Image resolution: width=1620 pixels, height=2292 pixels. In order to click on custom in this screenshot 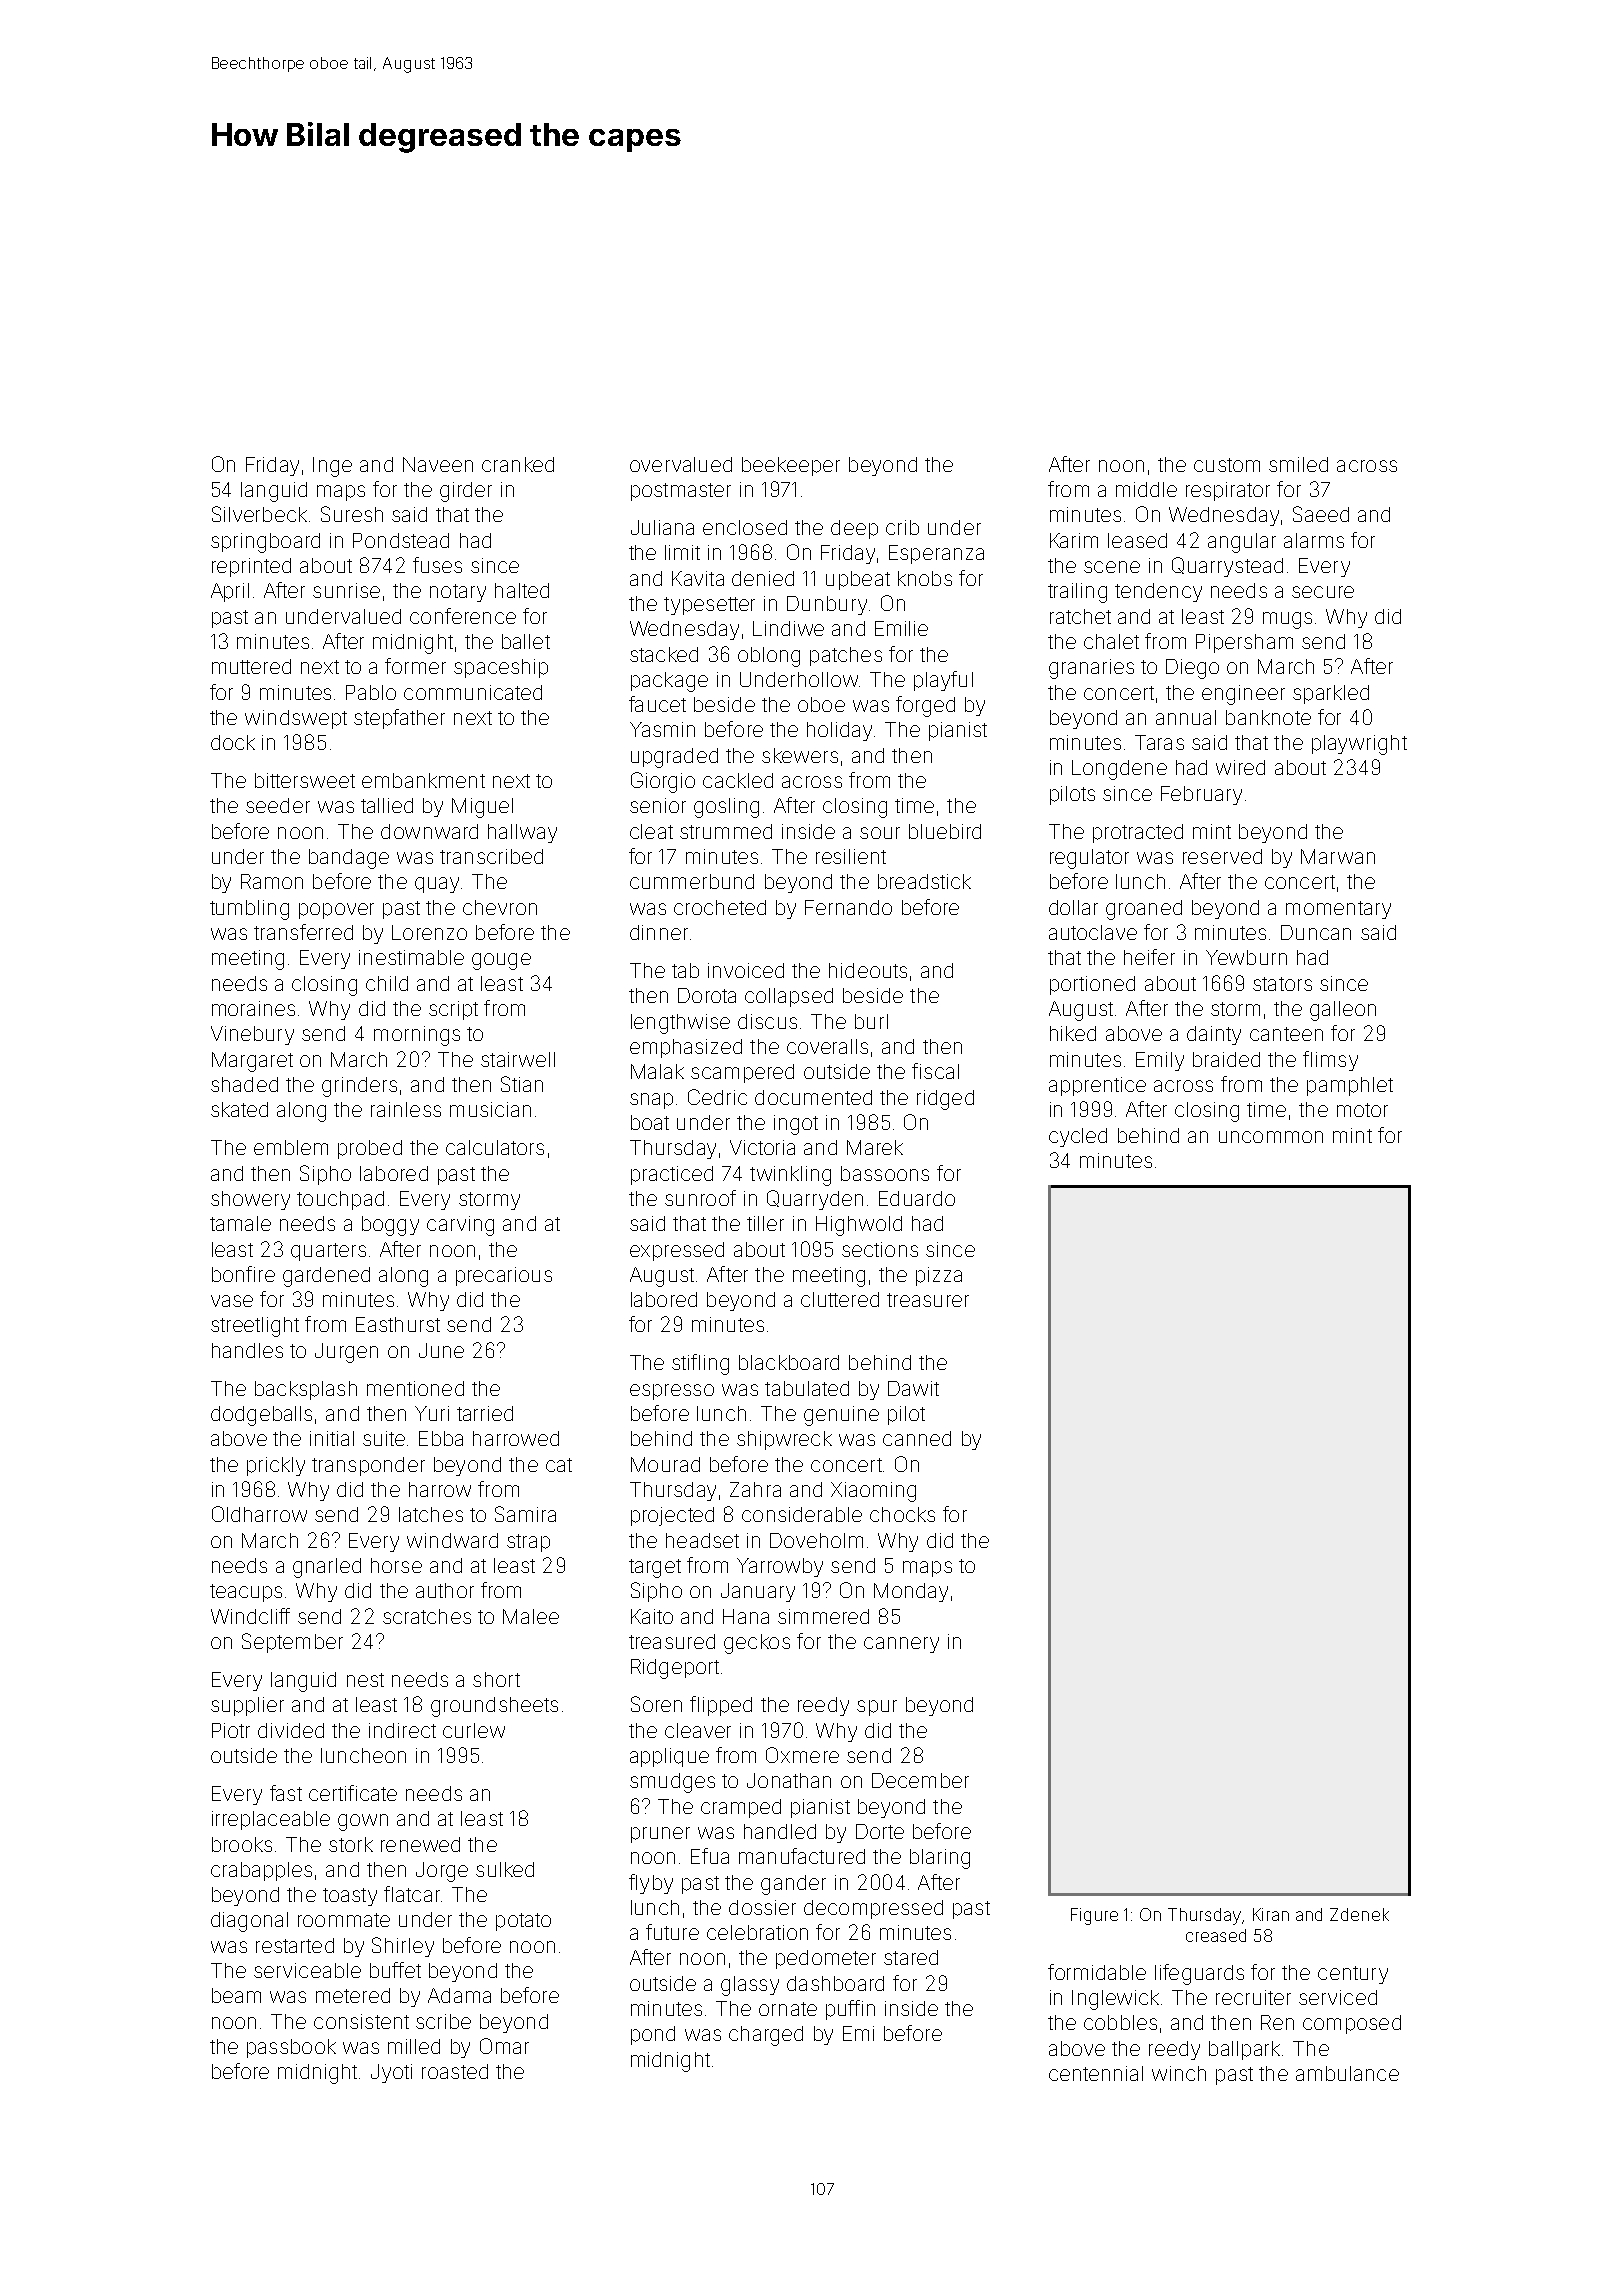, I will do `click(1227, 465)`.
